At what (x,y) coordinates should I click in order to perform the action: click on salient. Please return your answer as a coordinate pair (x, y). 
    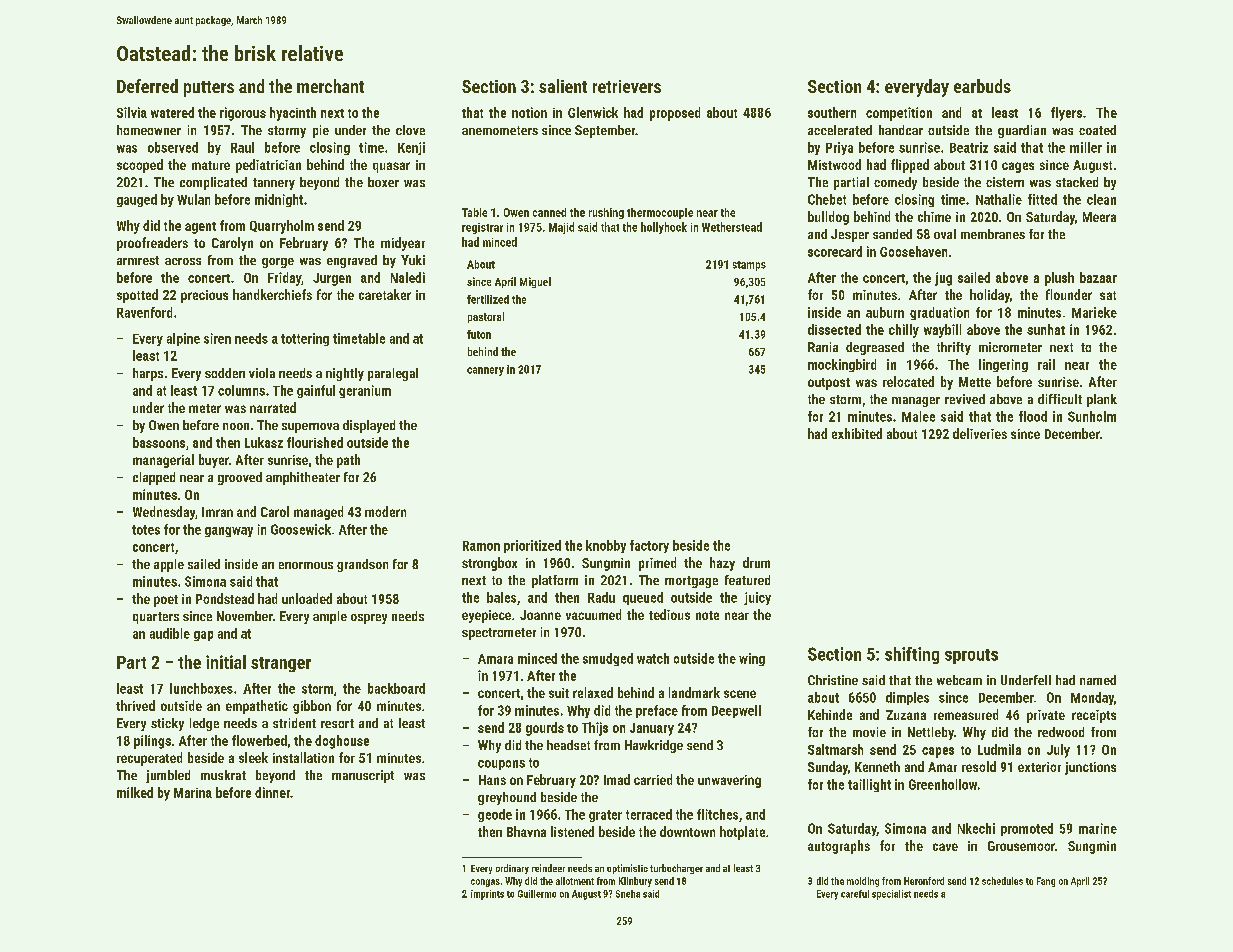
    Looking at the image, I should click on (563, 86).
